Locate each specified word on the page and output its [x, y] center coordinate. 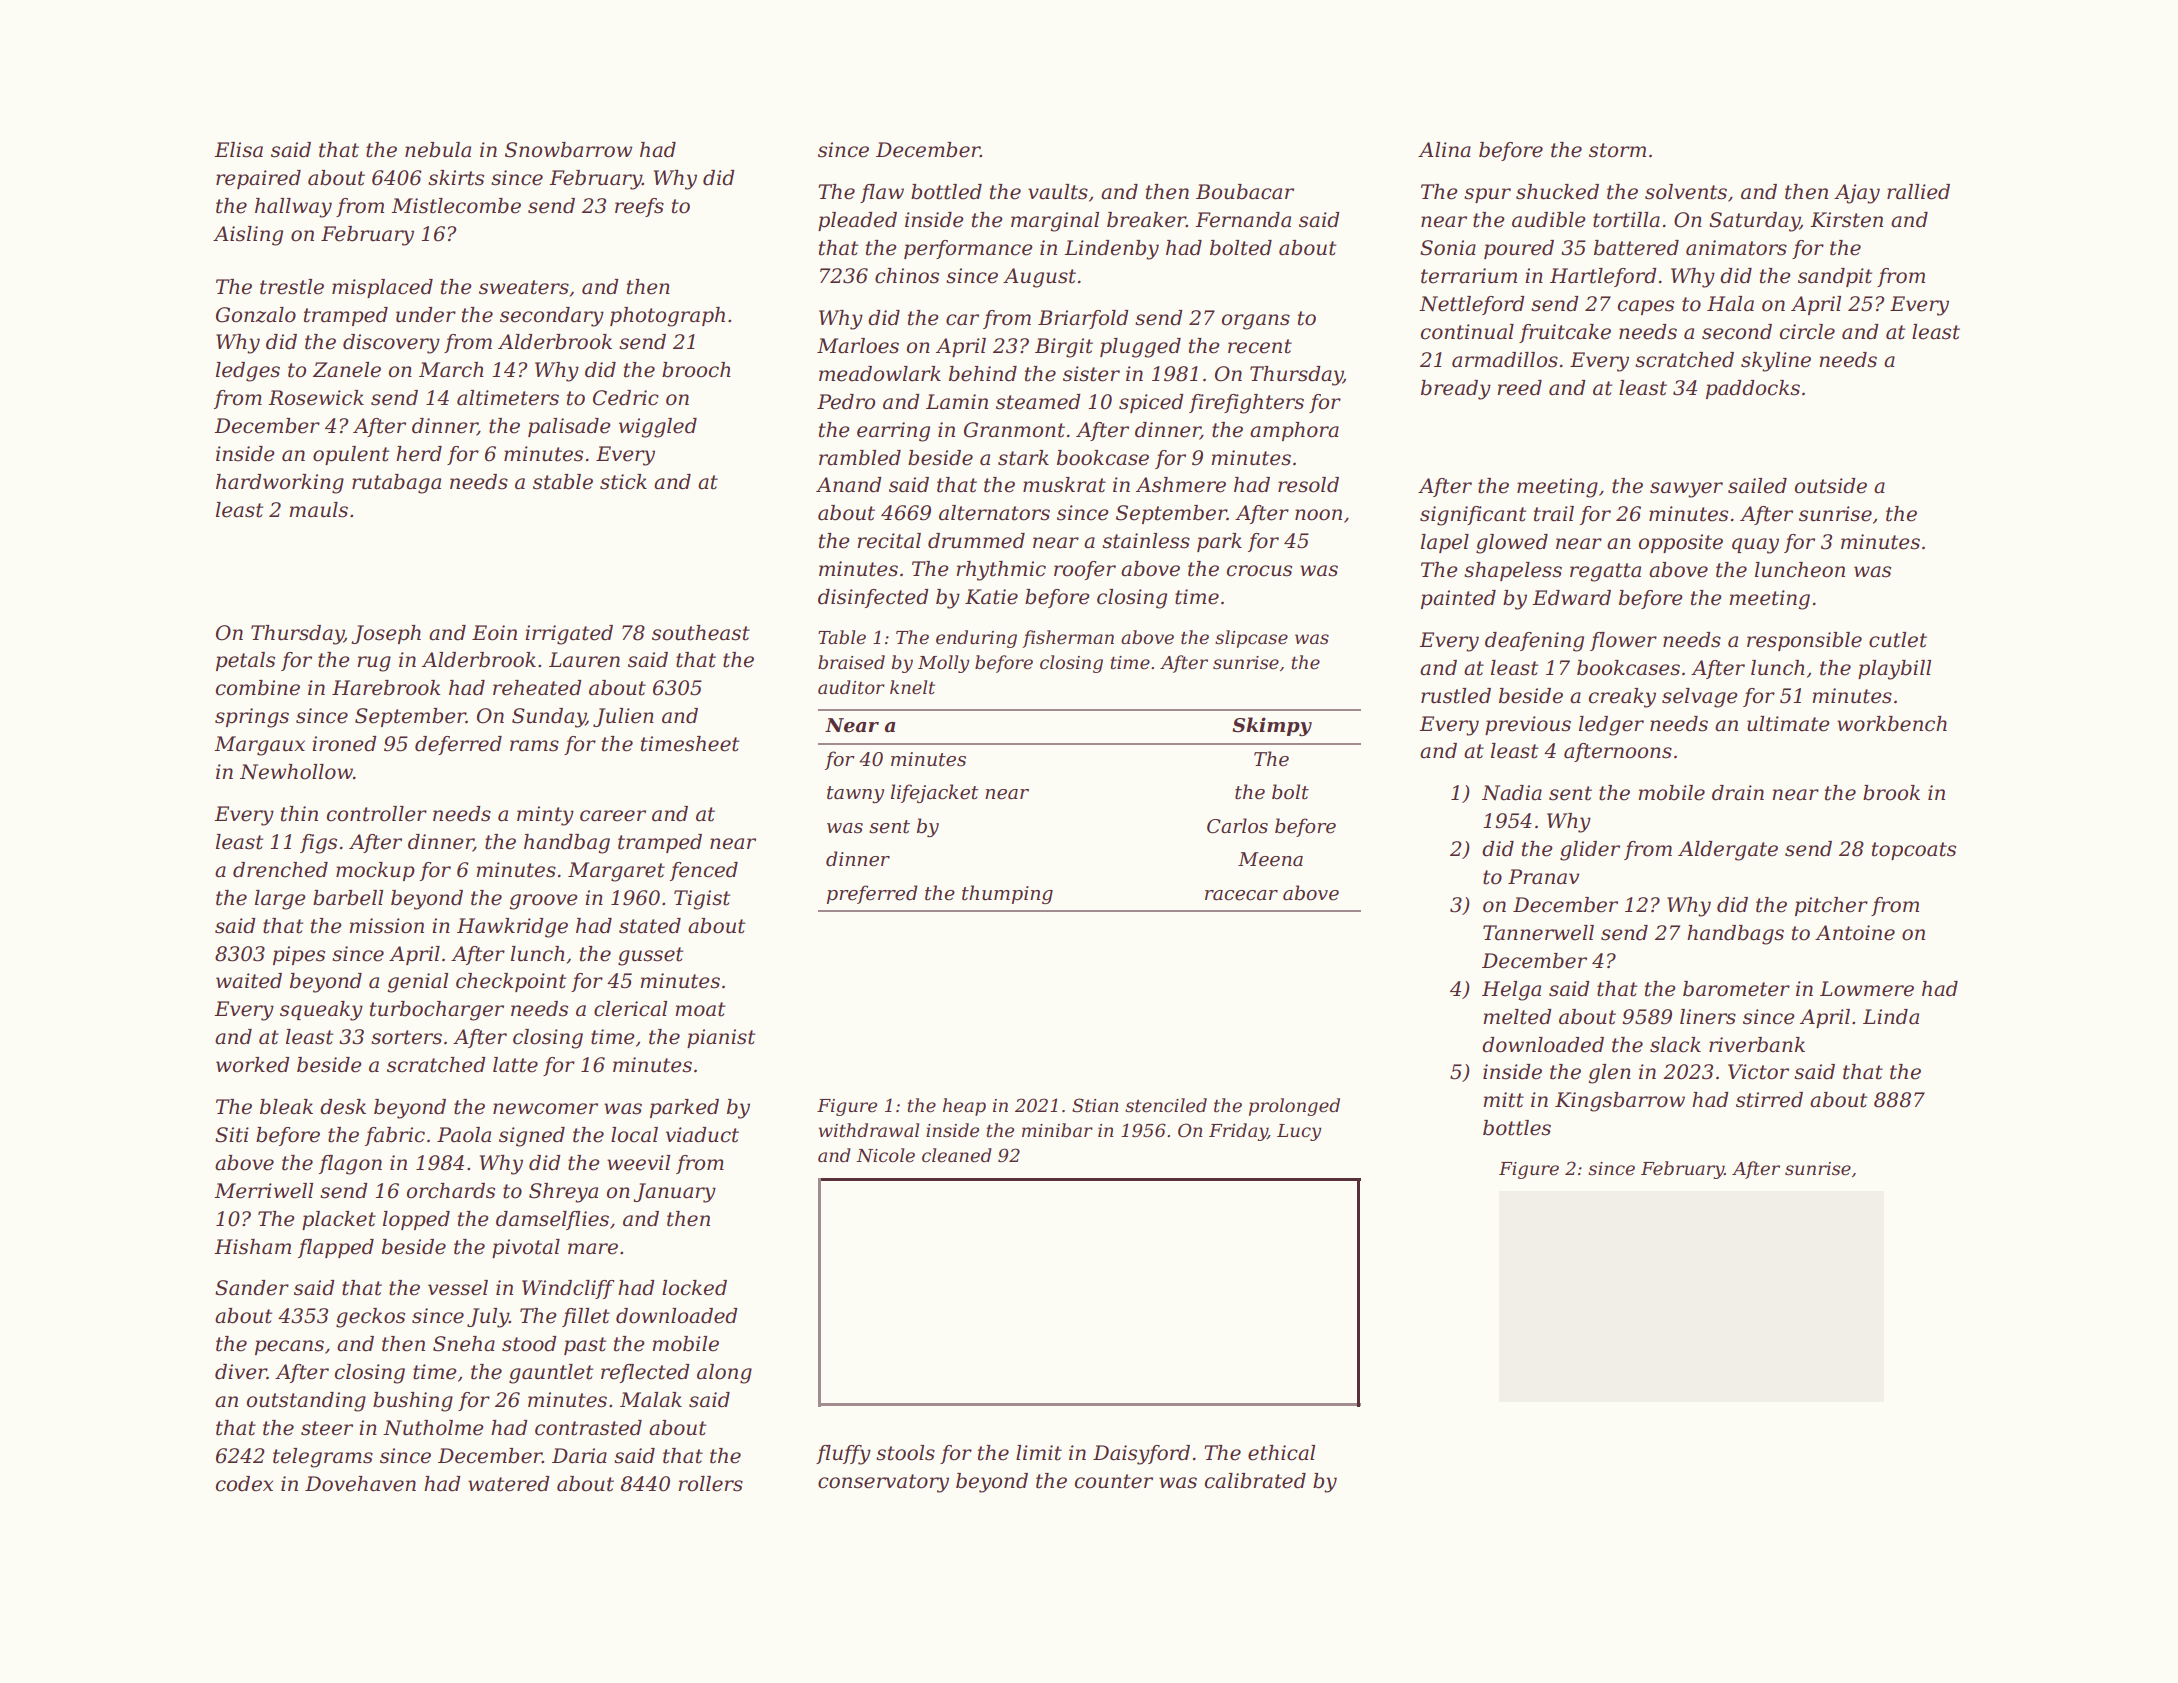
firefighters [1246, 404]
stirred [1769, 1100]
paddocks [1753, 389]
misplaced [382, 288]
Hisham [252, 1247]
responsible [1804, 641]
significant [1473, 516]
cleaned [957, 1155]
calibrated [1255, 1481]
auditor [851, 687]
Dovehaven [360, 1484]
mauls [318, 510]
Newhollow [296, 772]
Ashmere [1181, 485]
